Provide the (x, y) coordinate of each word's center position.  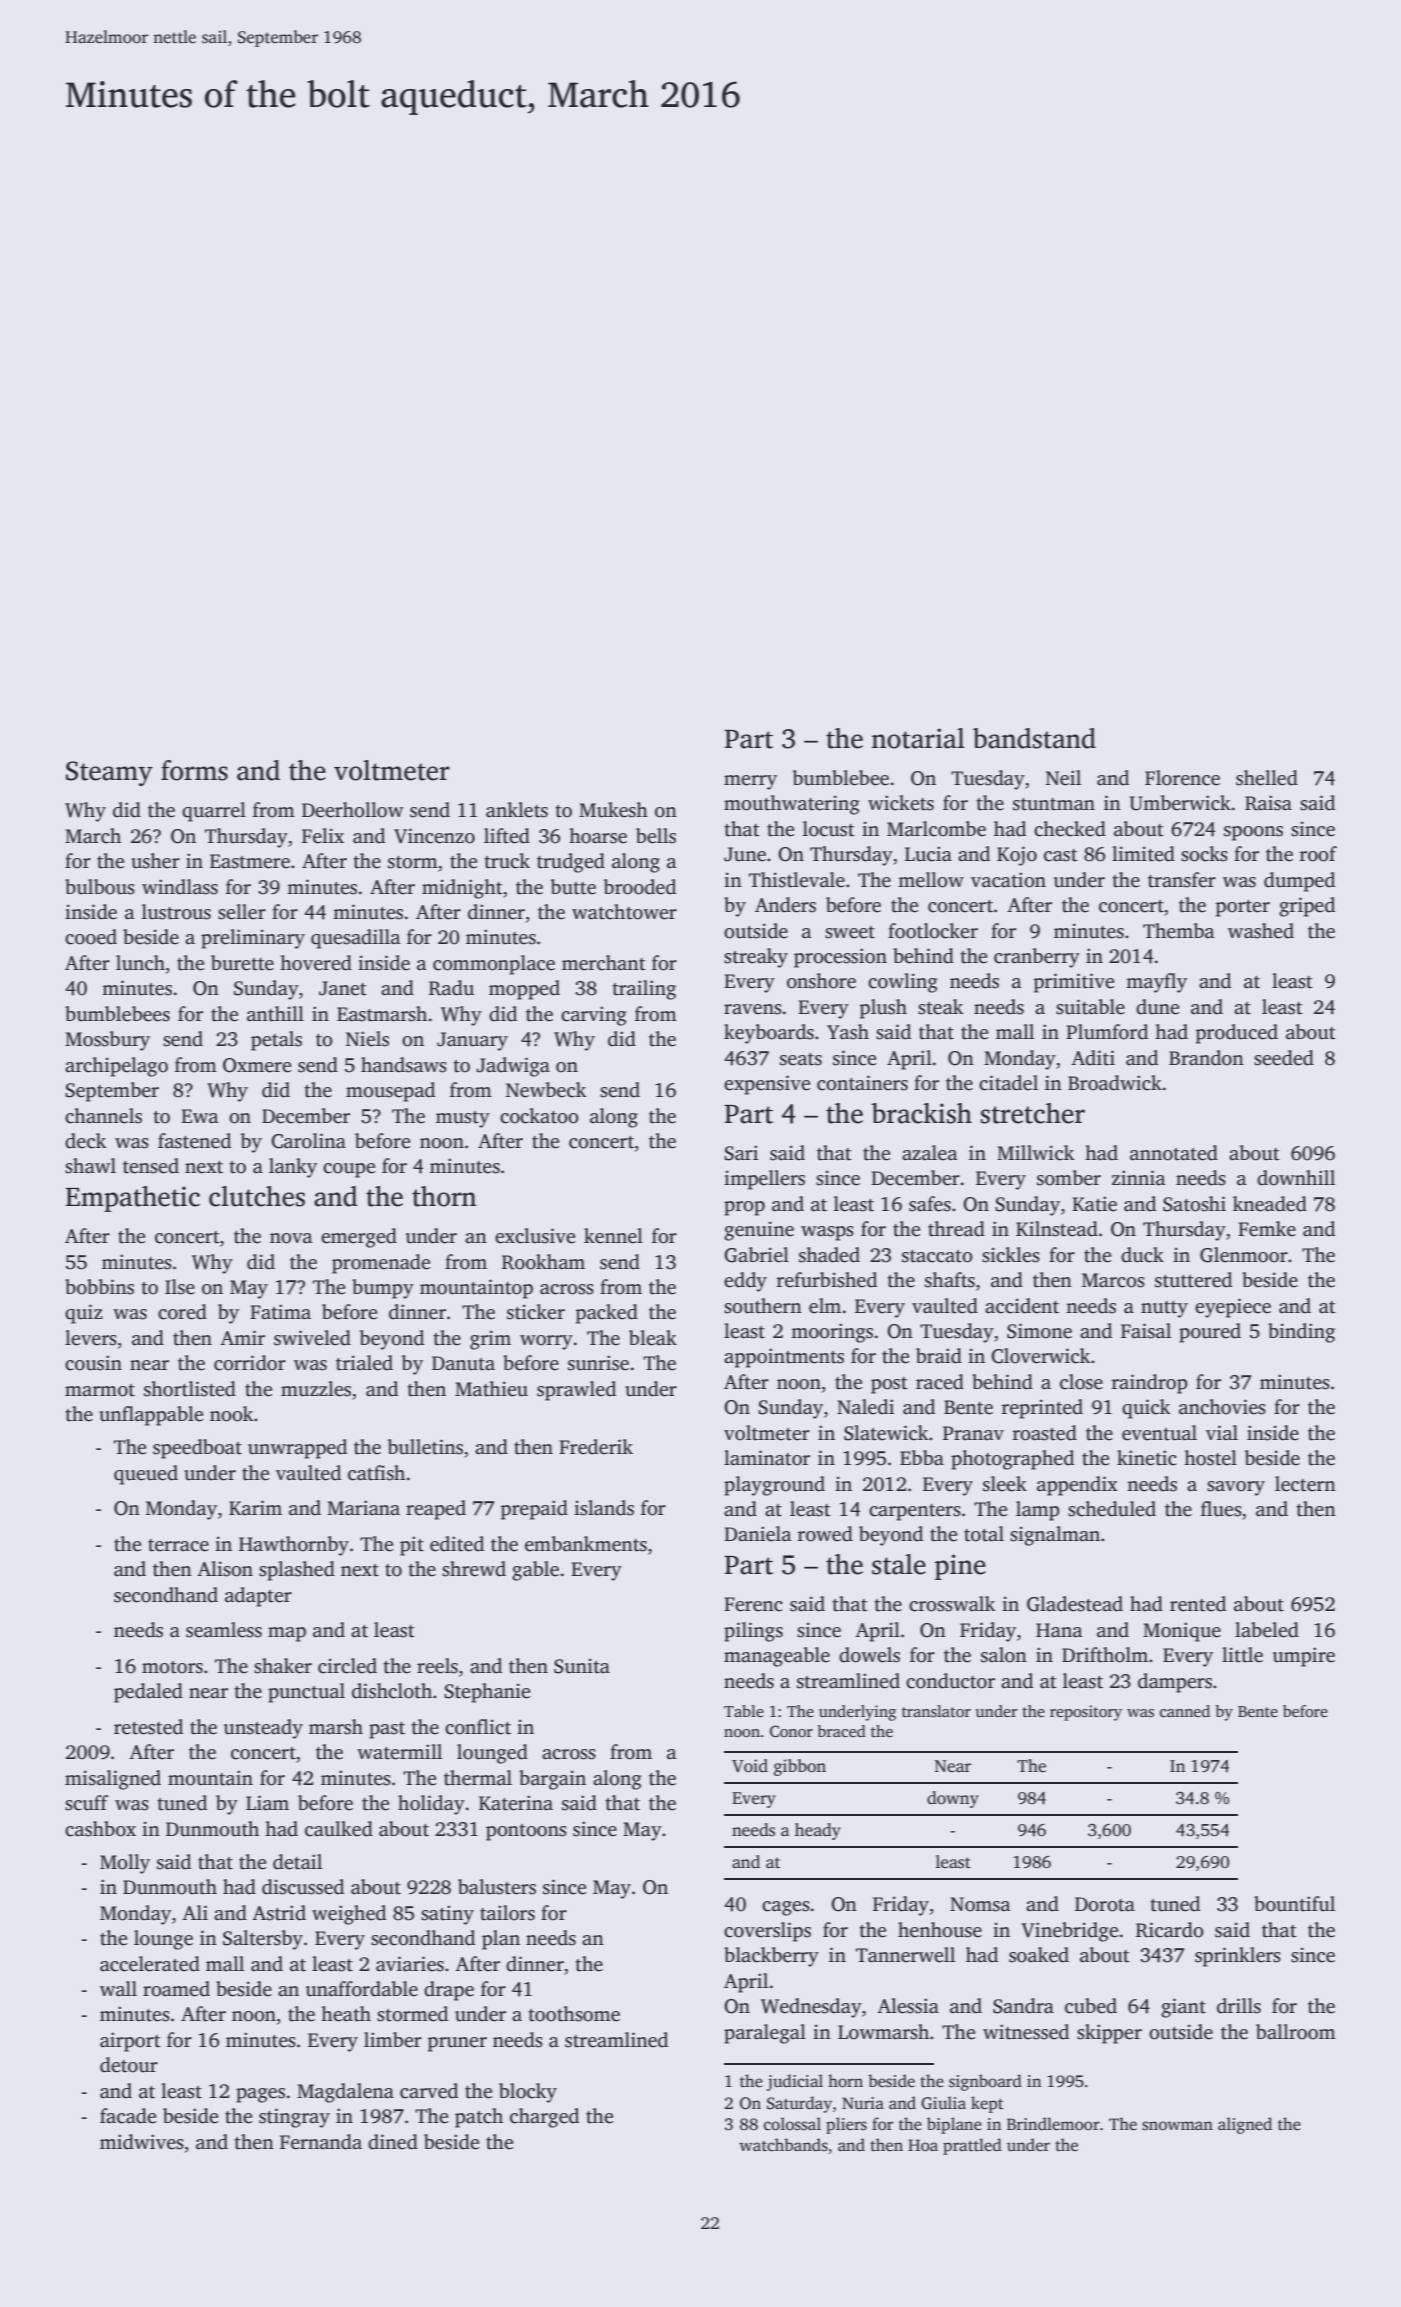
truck (507, 861)
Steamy (109, 773)
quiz (84, 1314)
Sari (741, 1153)
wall (118, 1989)
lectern (1305, 1484)
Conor (791, 1731)
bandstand (1034, 738)
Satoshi (1194, 1204)
